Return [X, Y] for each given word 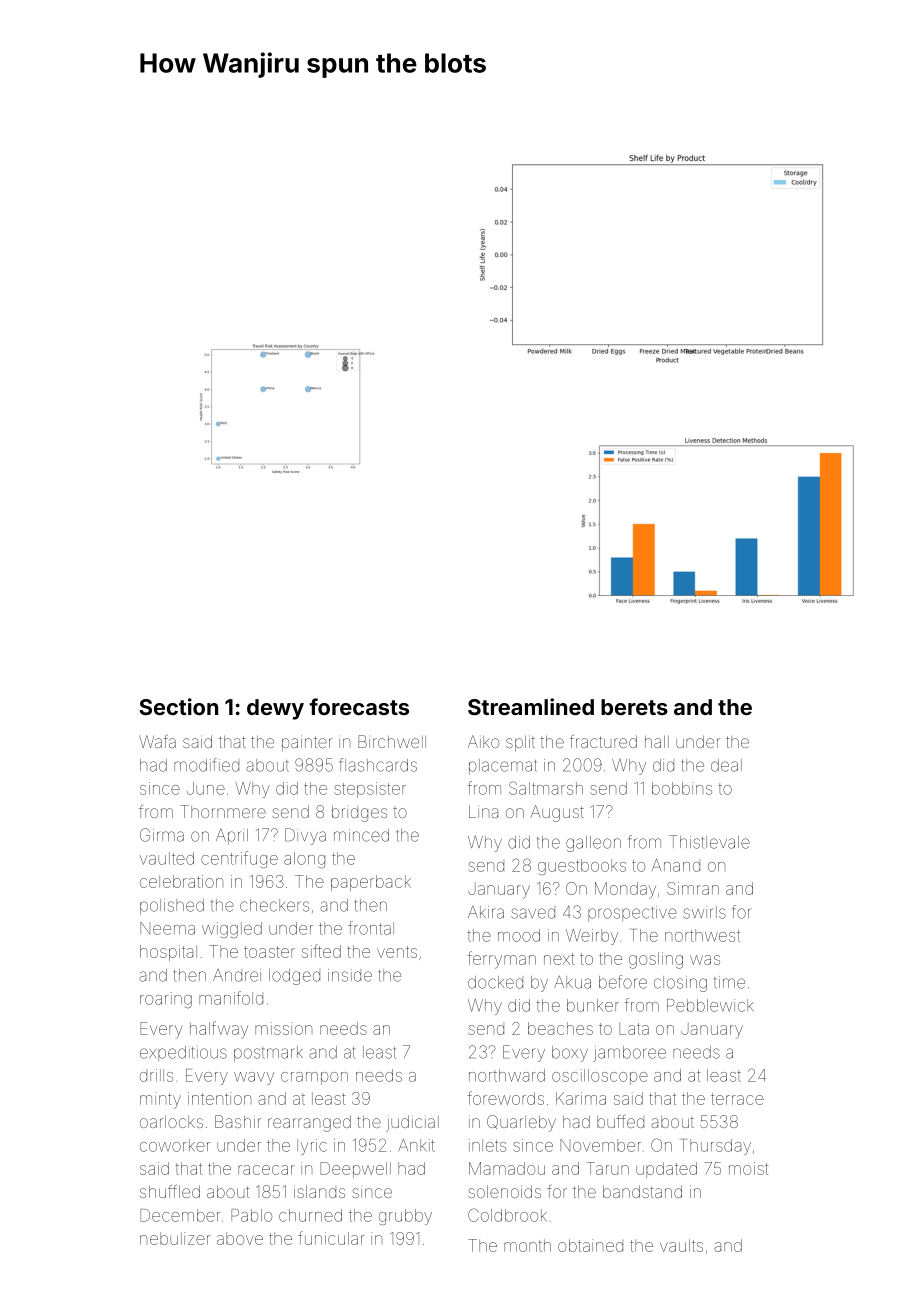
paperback [371, 883]
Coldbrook [507, 1215]
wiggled [232, 930]
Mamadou [507, 1168]
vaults [681, 1245]
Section [178, 706]
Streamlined [531, 706]
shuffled [170, 1191]
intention [219, 1098]
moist [748, 1168]
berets [634, 707]
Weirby [592, 937]
